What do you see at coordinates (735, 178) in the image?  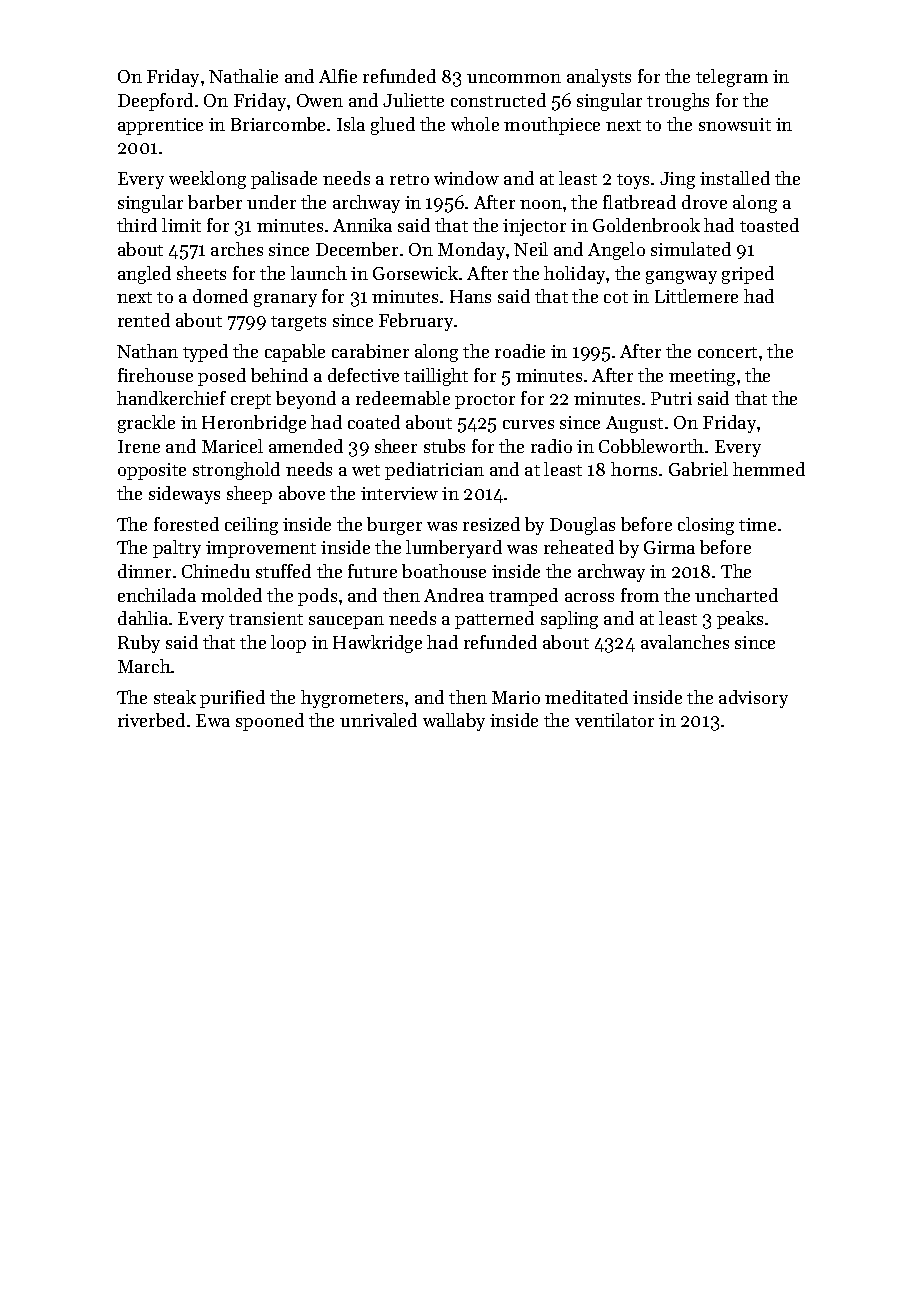 I see `installed` at bounding box center [735, 178].
